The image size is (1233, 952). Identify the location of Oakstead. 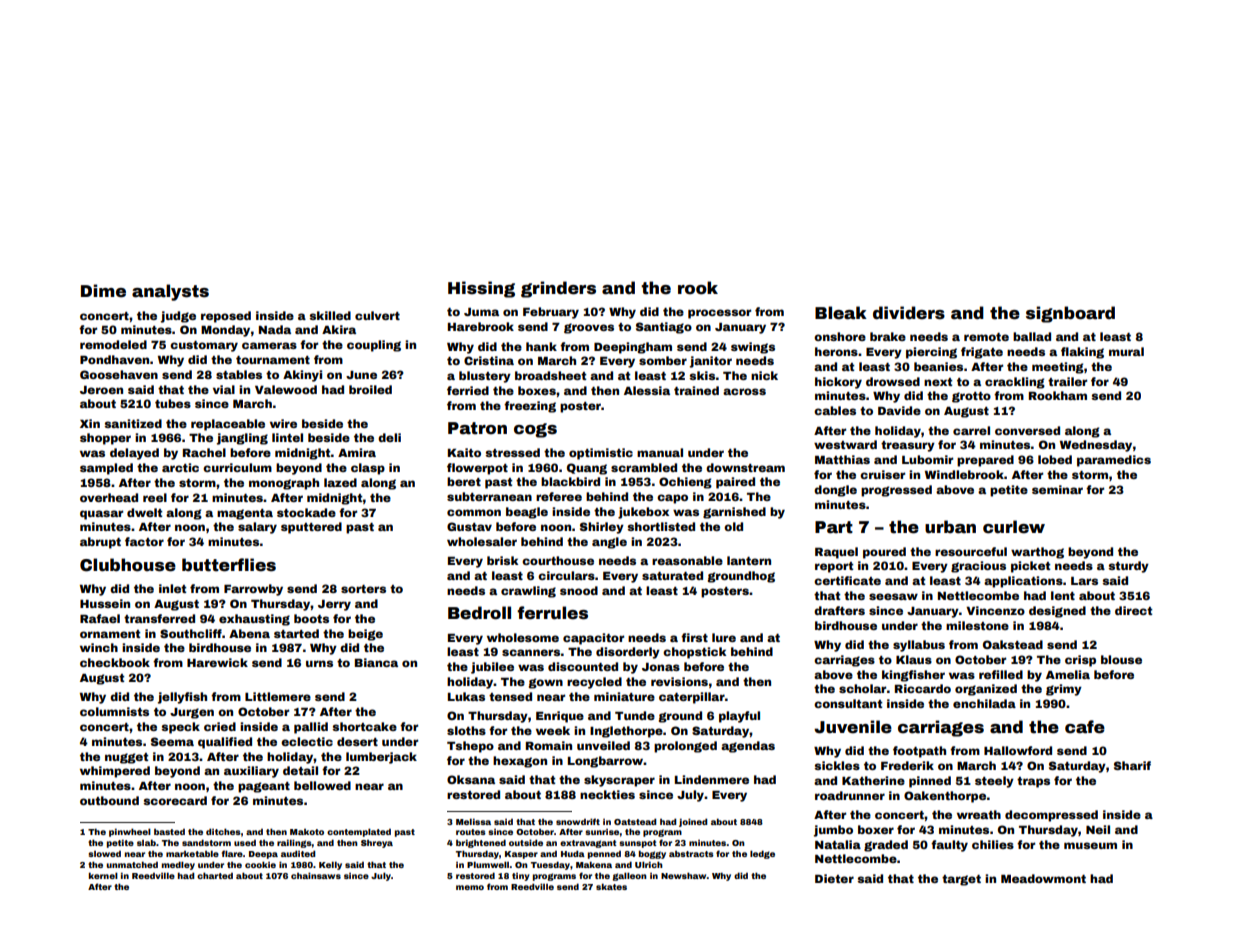
(1013, 644).
